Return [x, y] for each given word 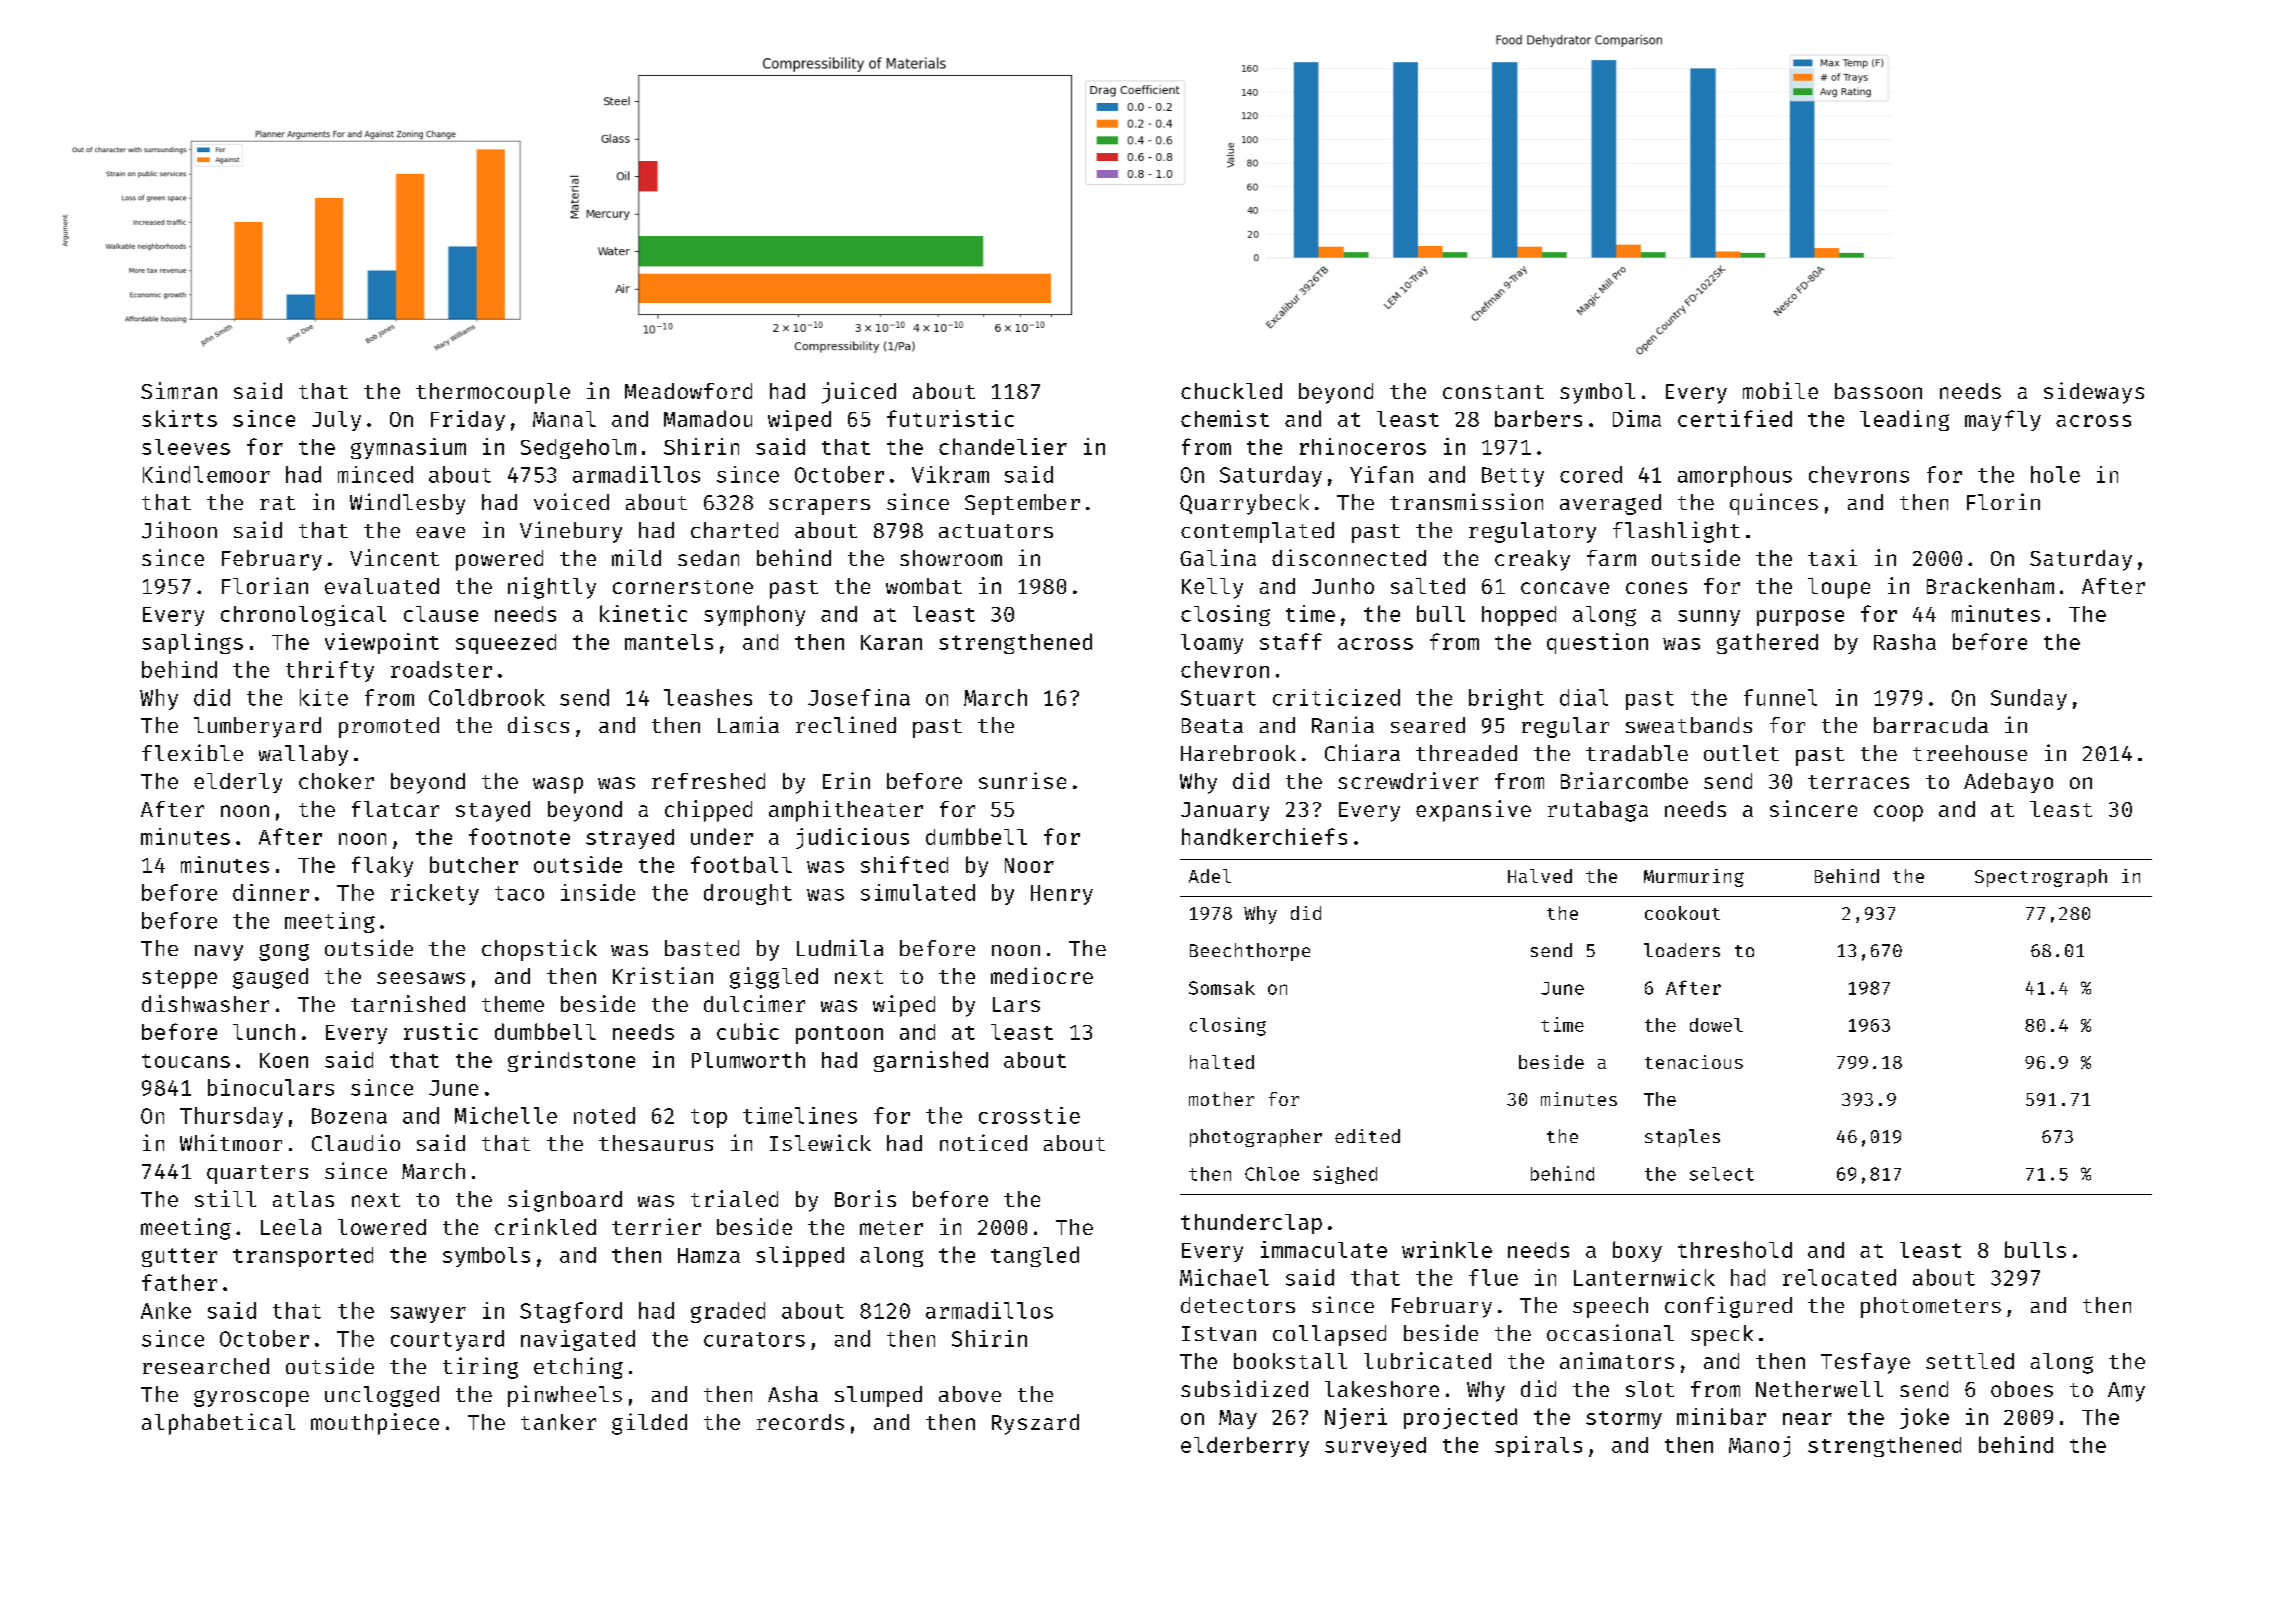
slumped [878, 1396]
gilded [649, 1424]
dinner [271, 892]
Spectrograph [2041, 878]
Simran [179, 390]
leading [1904, 420]
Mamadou [708, 418]
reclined [846, 724]
